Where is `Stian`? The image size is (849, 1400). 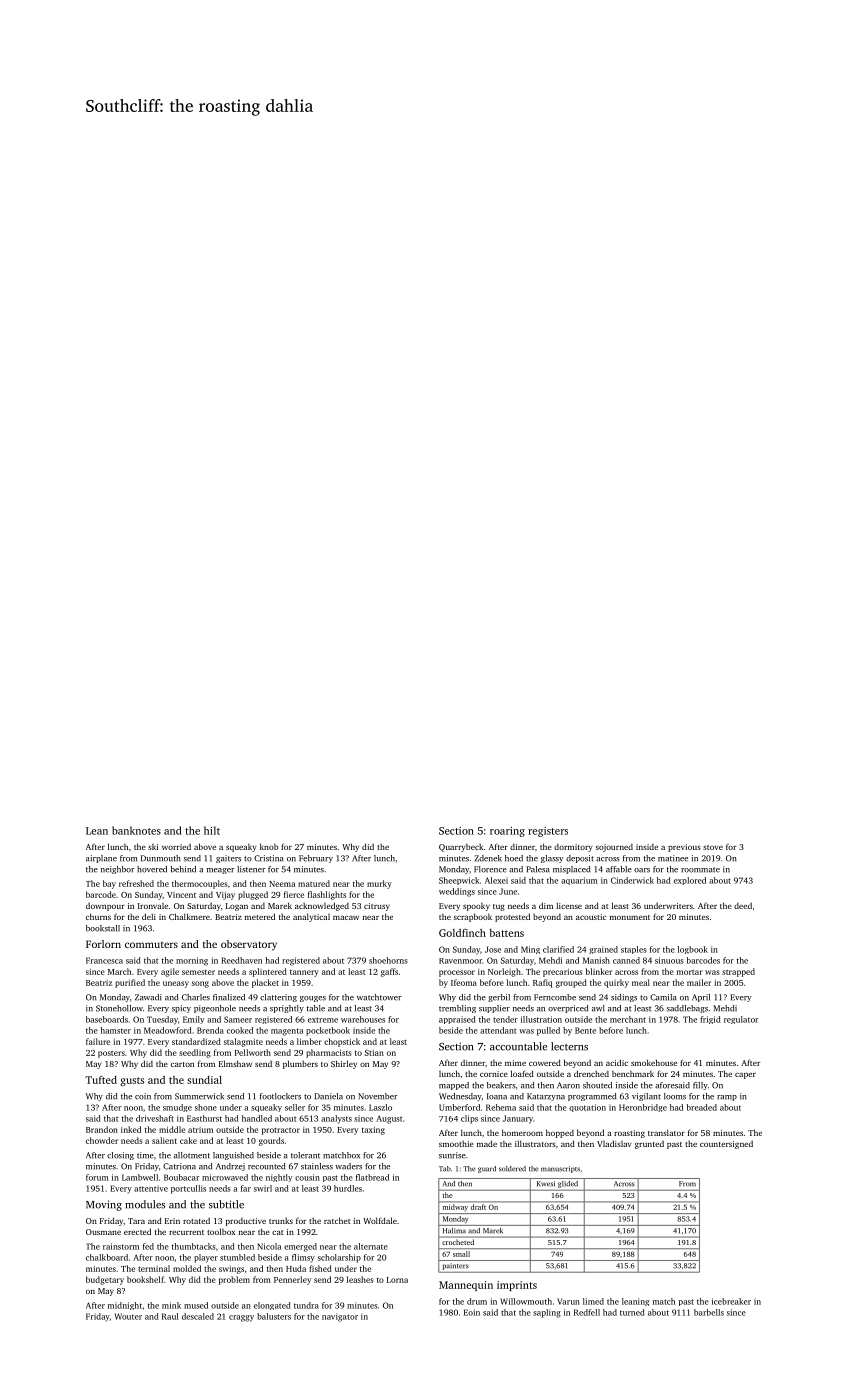 Stian is located at coordinates (374, 1052).
